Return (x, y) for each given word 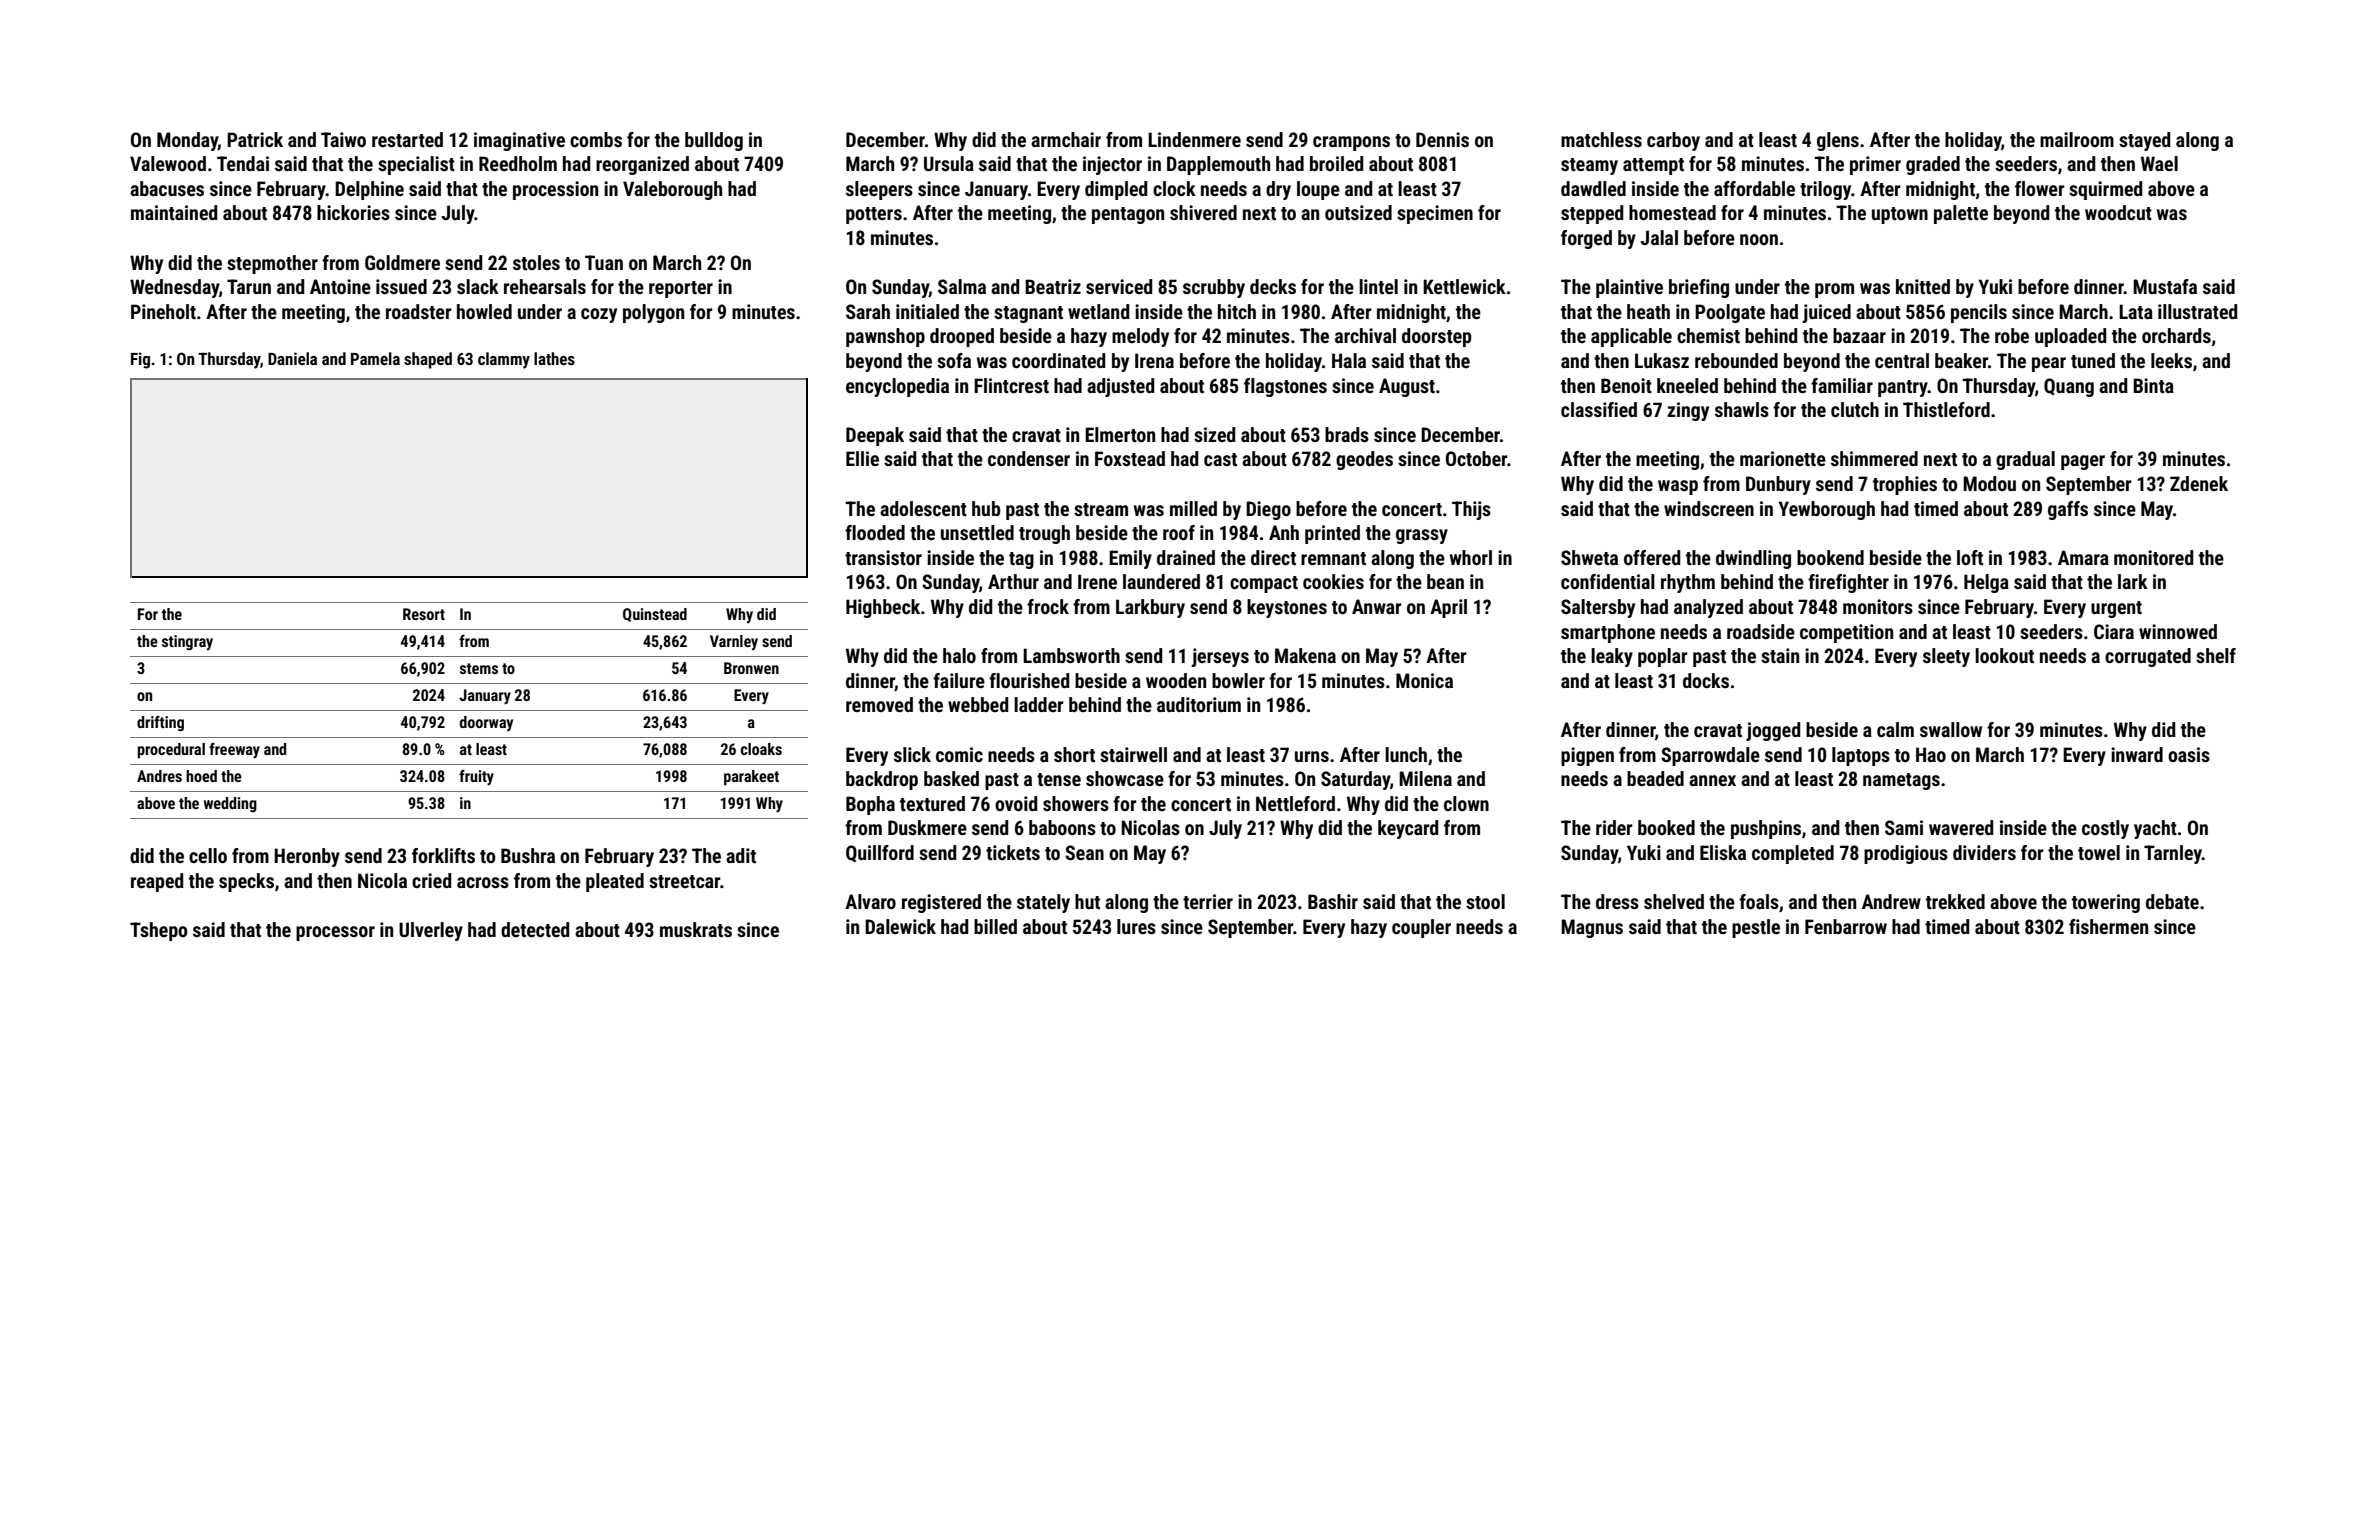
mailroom (2077, 139)
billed (995, 926)
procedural (171, 751)
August (1407, 387)
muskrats (696, 929)
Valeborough (672, 190)
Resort (424, 614)
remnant (1333, 558)
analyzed (1708, 608)
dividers (1984, 852)
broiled (1336, 163)
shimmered (1874, 458)
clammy (504, 360)
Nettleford (1295, 803)
